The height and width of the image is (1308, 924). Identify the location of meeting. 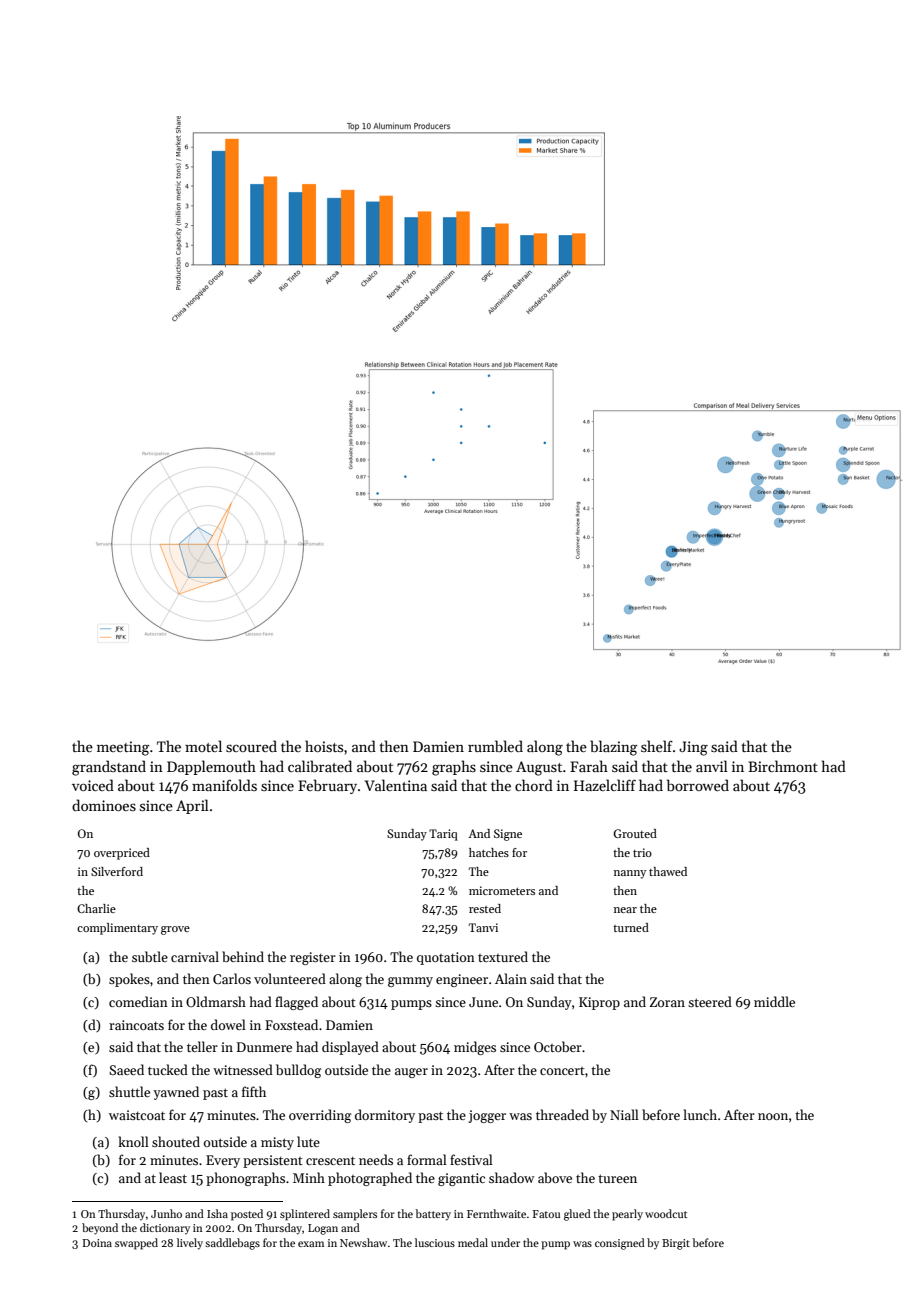
(123, 748).
